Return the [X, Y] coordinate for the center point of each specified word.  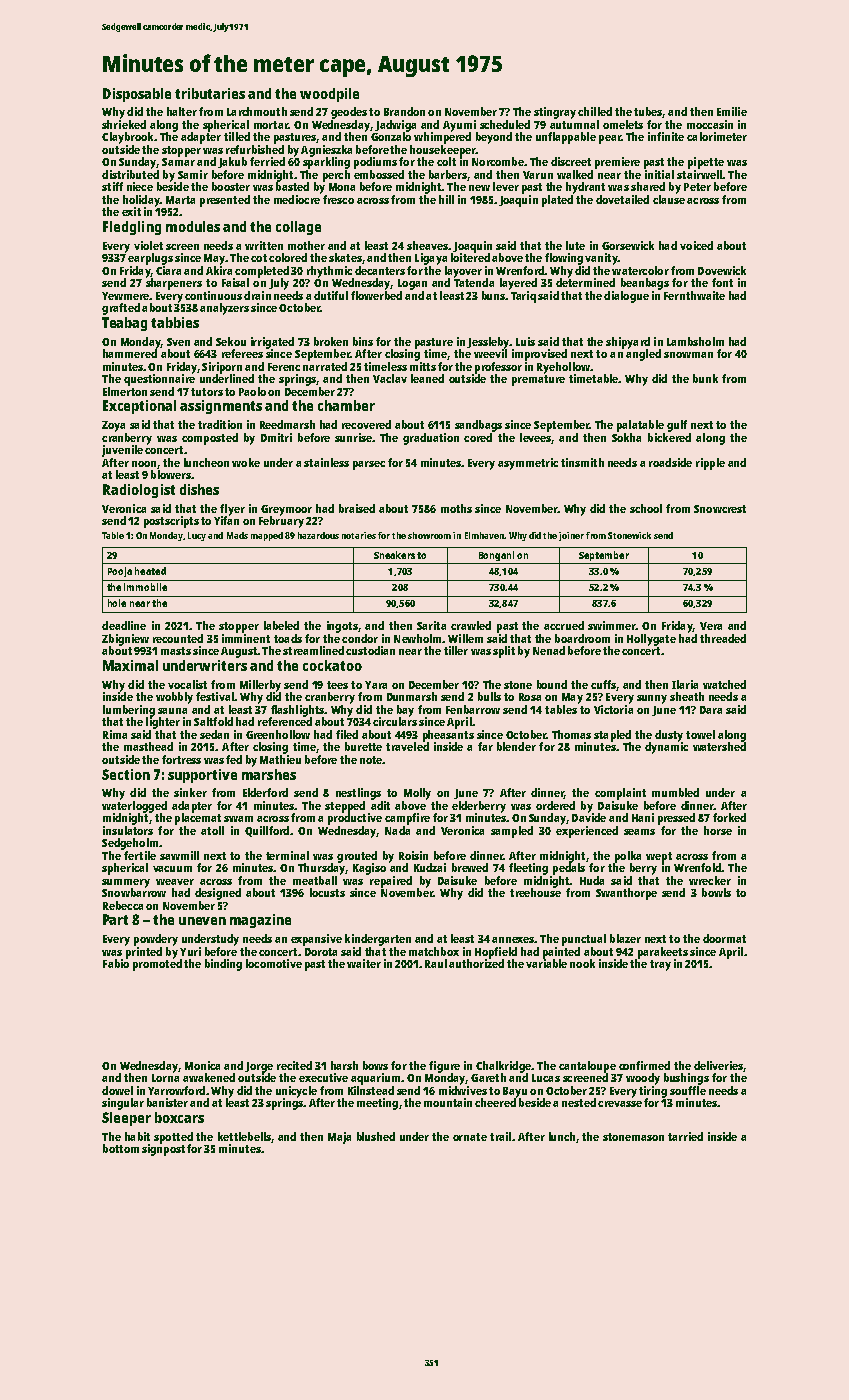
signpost [163, 1150]
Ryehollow [563, 368]
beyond [494, 138]
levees [535, 437]
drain [257, 295]
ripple [710, 464]
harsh [344, 1065]
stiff [112, 186]
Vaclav [390, 378]
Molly [417, 794]
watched [724, 684]
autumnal [574, 124]
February [281, 522]
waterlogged [134, 807]
